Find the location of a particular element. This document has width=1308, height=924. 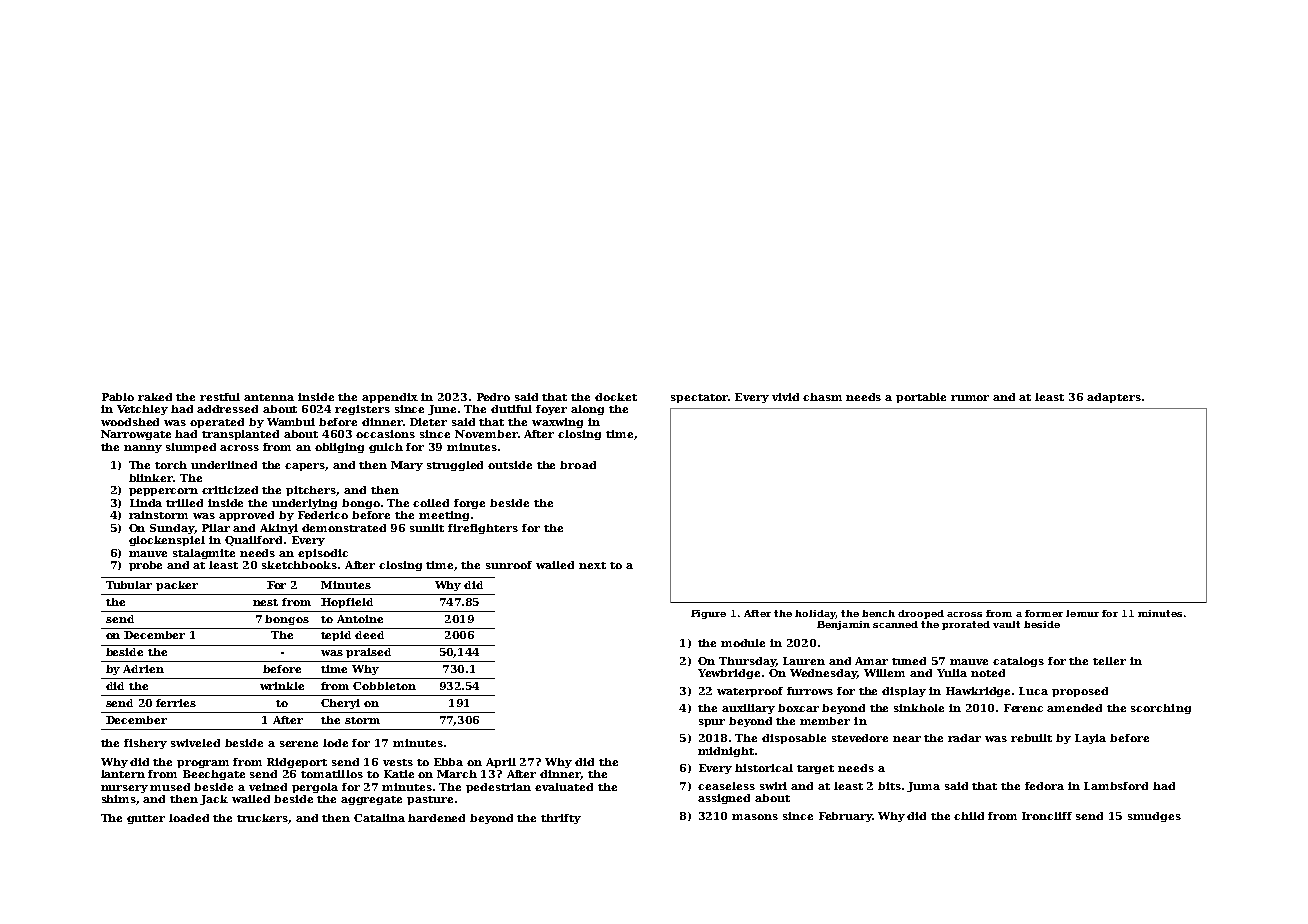

tomatillos is located at coordinates (332, 774).
